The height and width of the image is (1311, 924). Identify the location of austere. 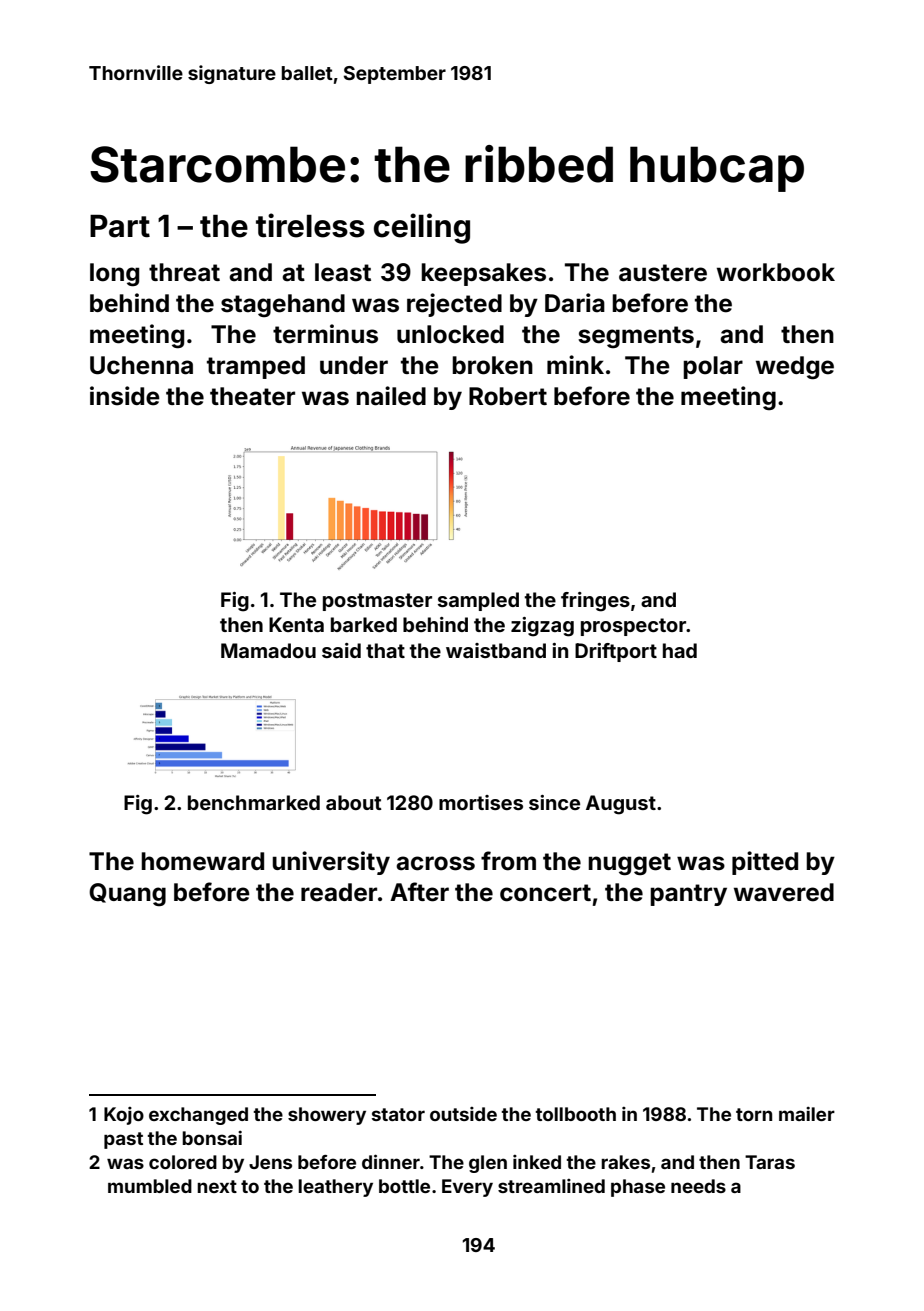
(663, 273).
